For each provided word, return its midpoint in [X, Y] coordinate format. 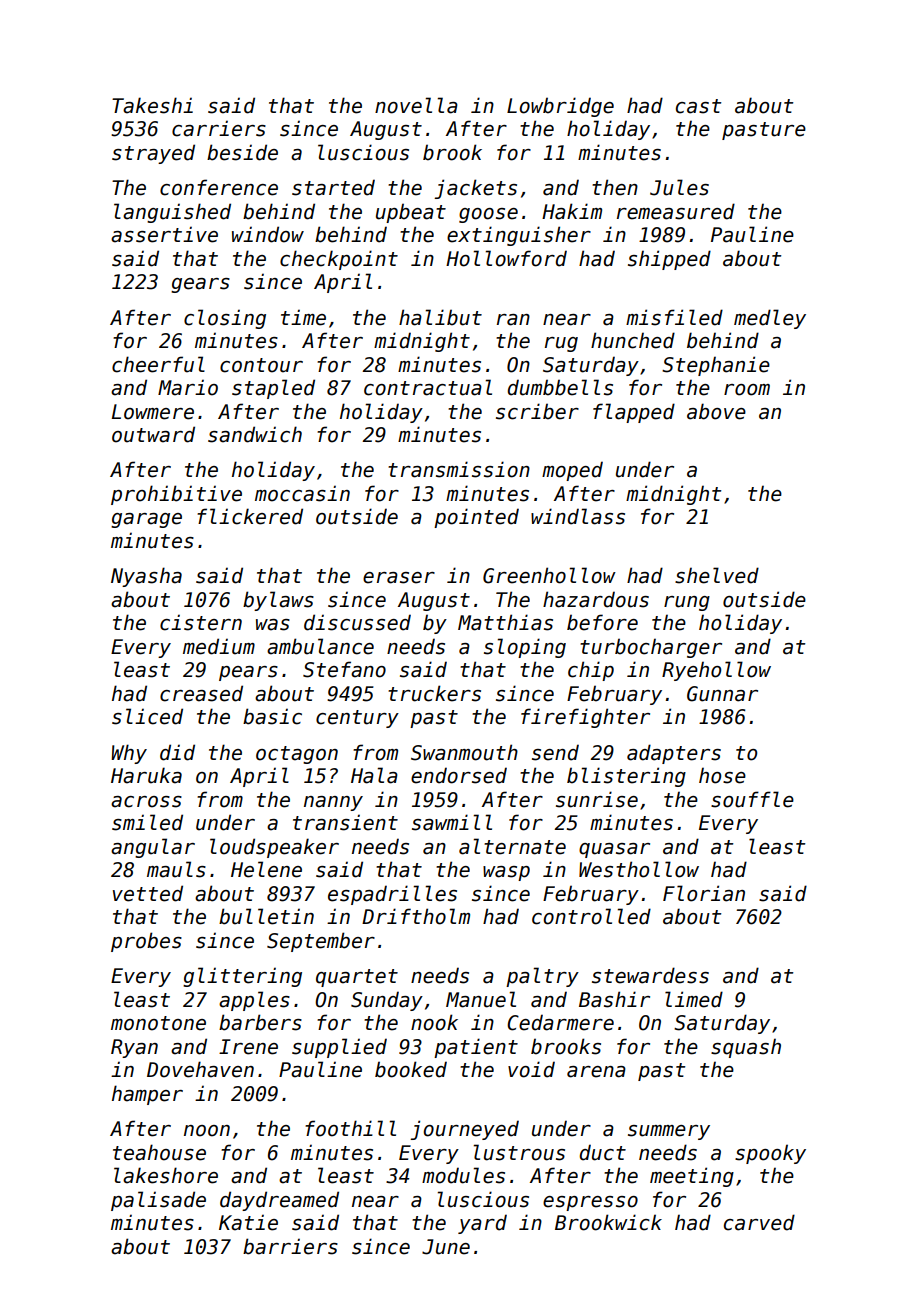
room [747, 390]
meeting [692, 1177]
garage [146, 520]
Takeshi [152, 105]
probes [146, 942]
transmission [459, 469]
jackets [475, 189]
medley [770, 319]
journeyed [464, 1130]
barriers [290, 1246]
